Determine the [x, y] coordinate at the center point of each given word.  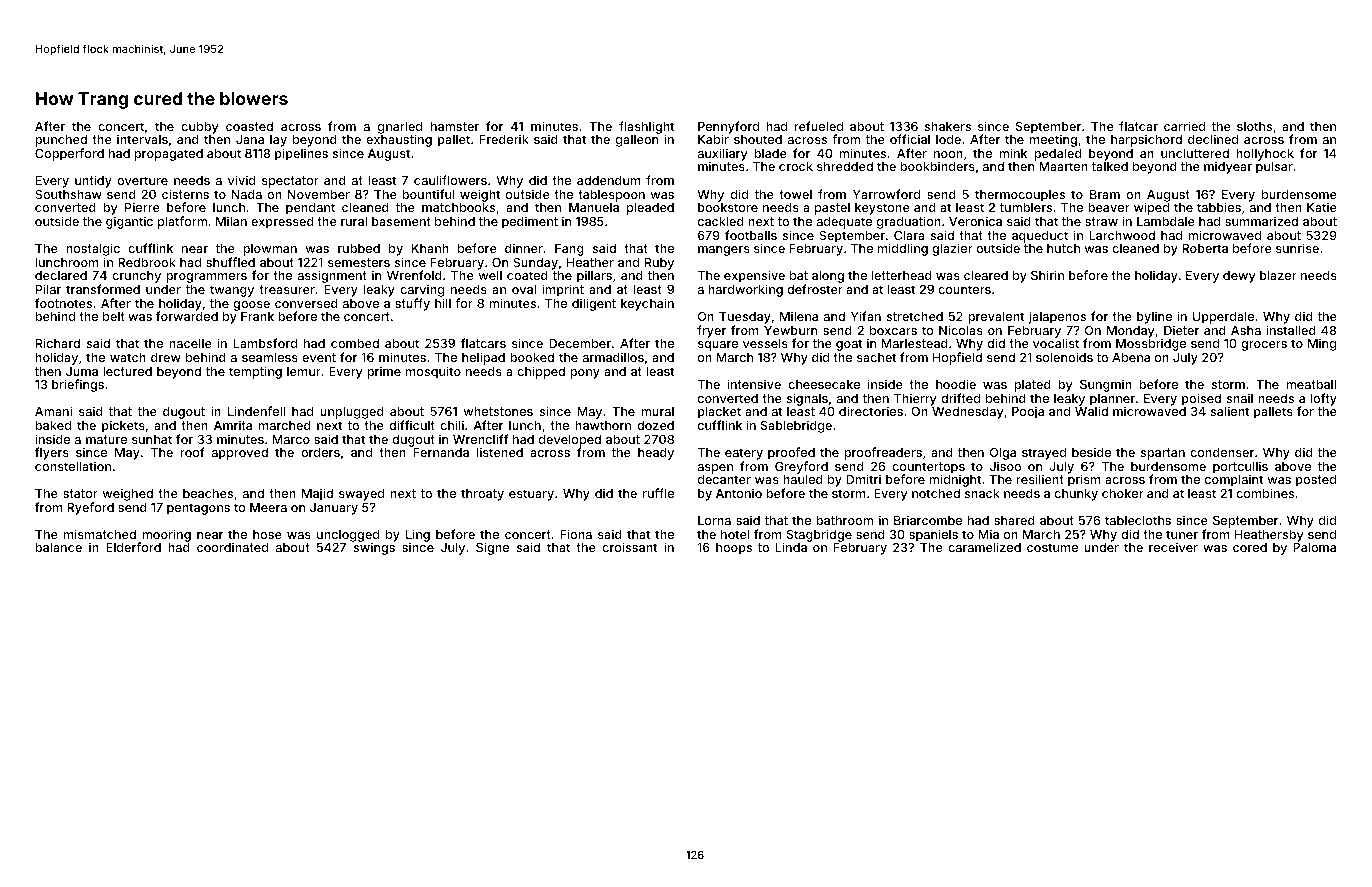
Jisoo [1005, 466]
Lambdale [1166, 221]
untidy [93, 181]
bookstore [728, 207]
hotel [735, 534]
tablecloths [1138, 520]
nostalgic [93, 249]
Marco [291, 439]
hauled [803, 479]
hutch [1063, 248]
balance [58, 547]
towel [795, 194]
